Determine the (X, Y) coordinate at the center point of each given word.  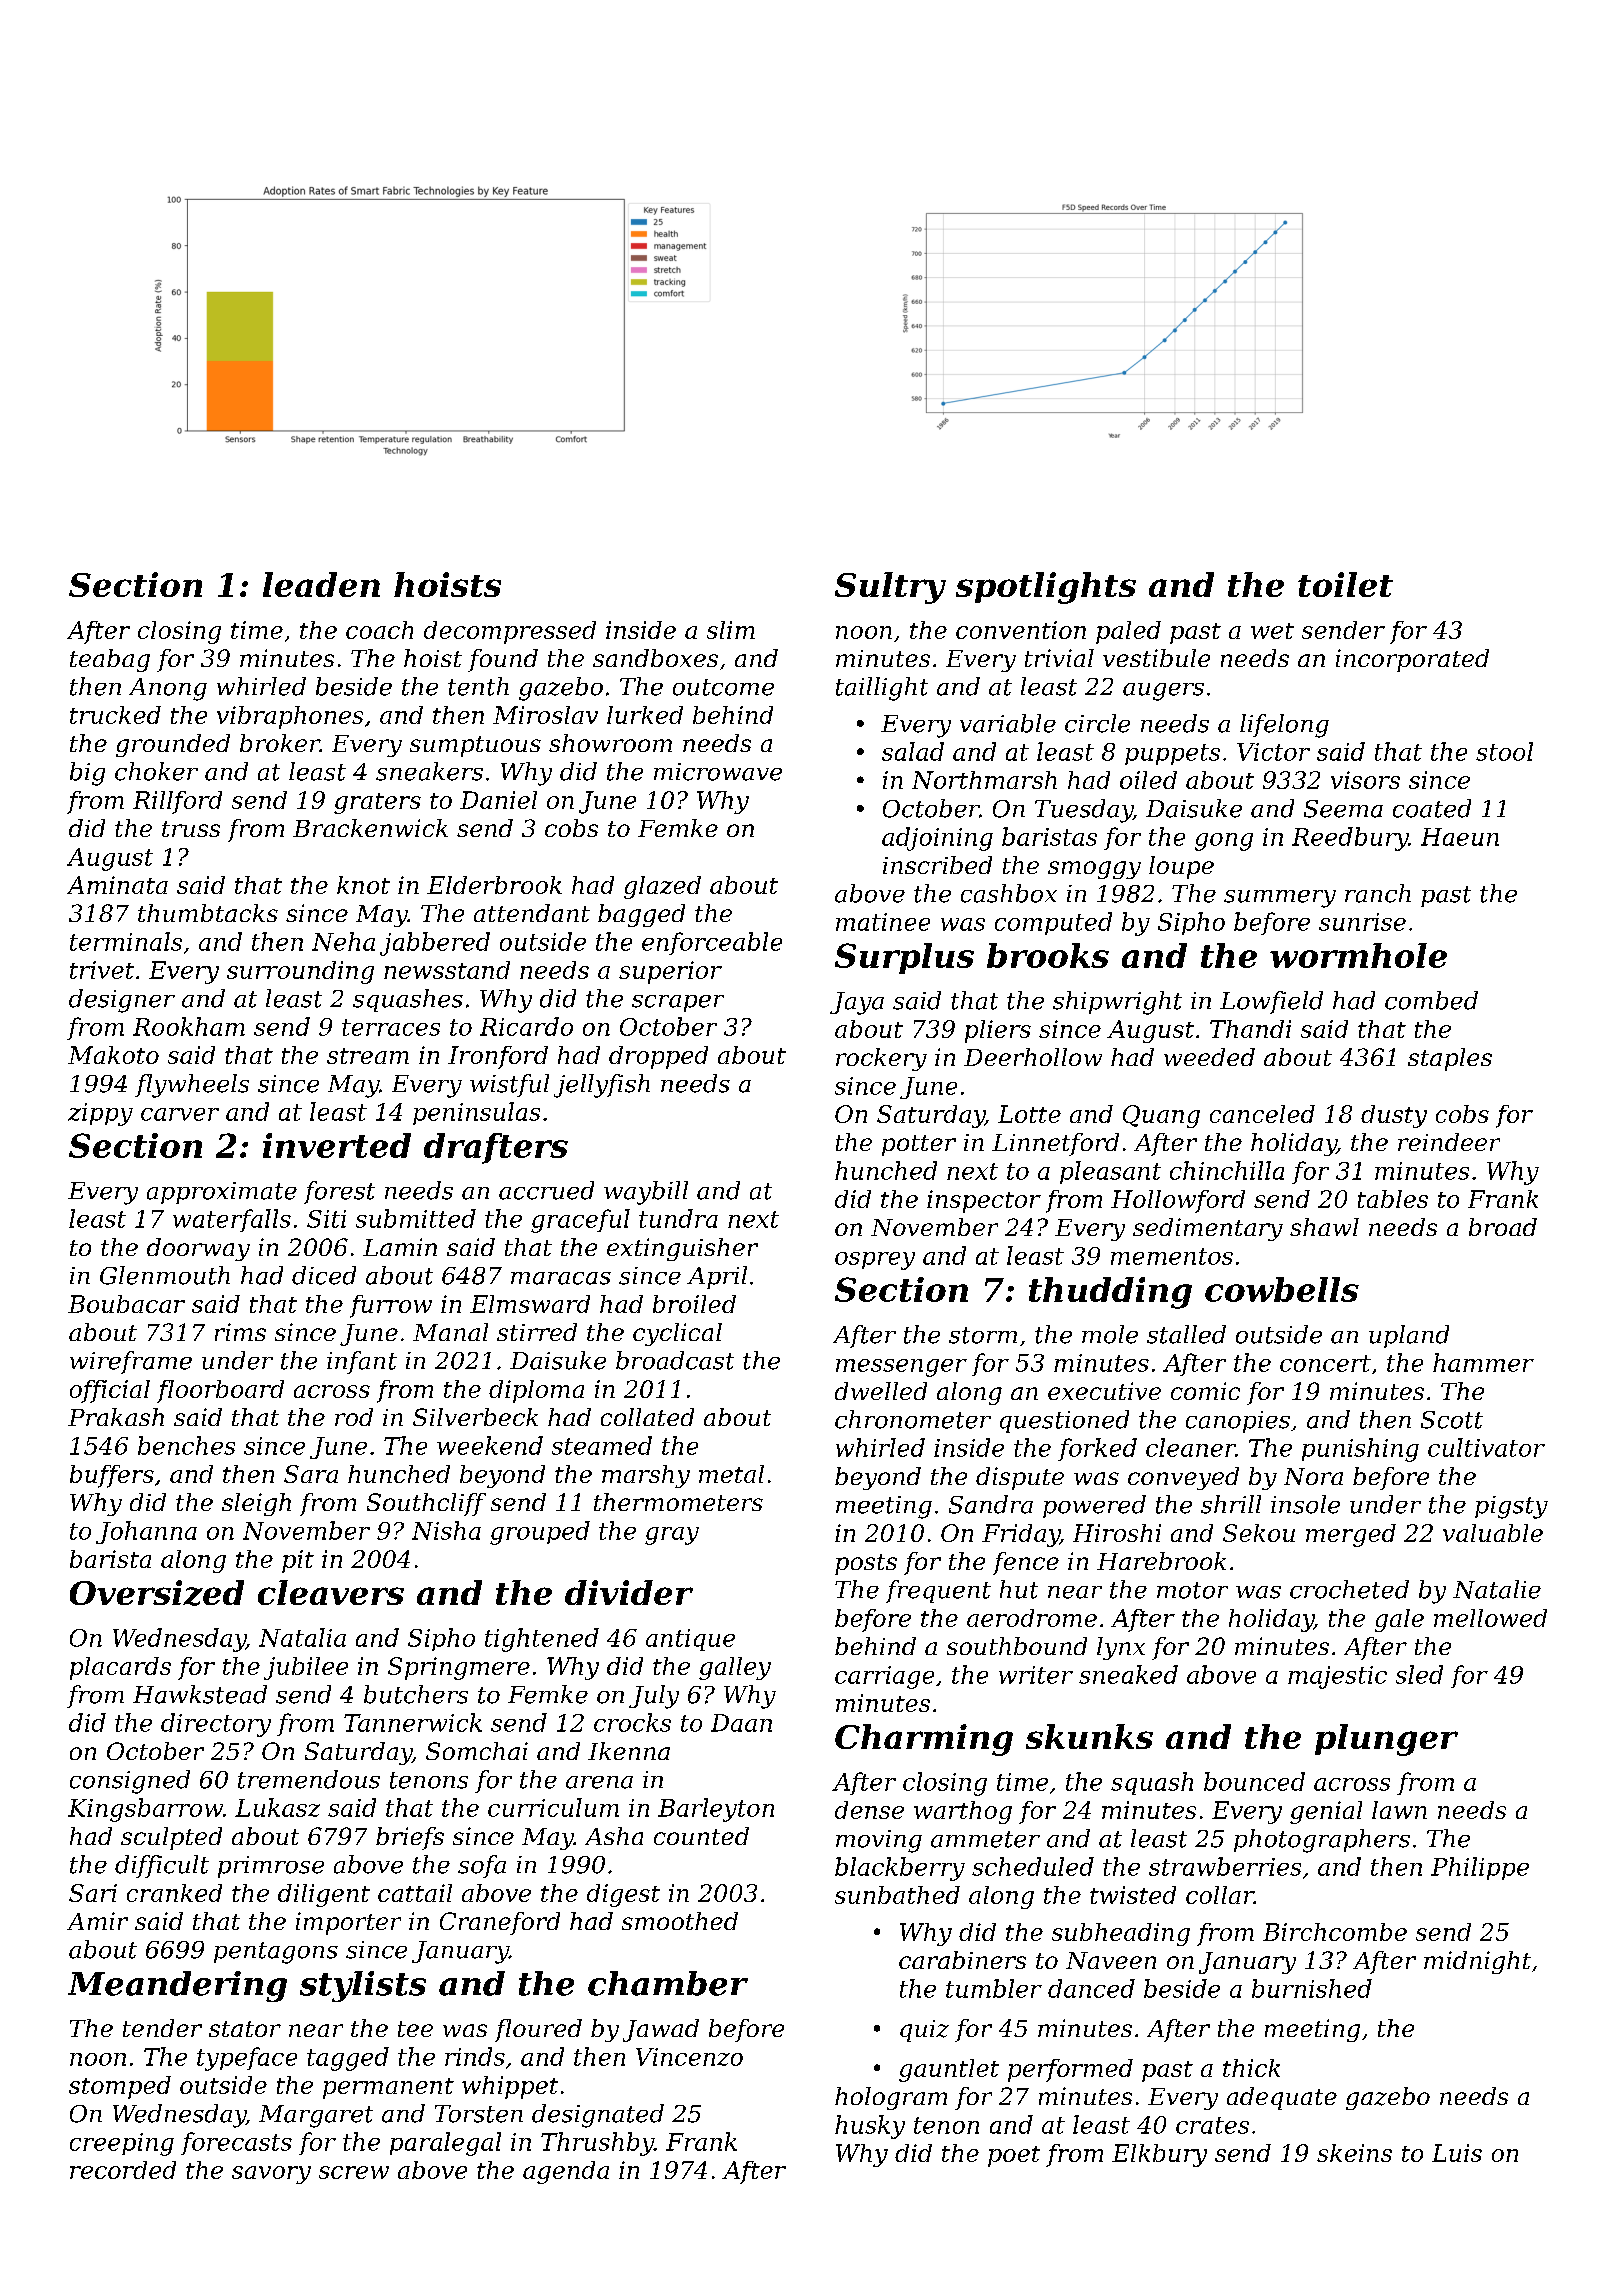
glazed (662, 887)
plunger (1386, 1740)
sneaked (1128, 1674)
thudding (1110, 1293)
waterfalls (232, 1220)
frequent (938, 1591)
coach (379, 630)
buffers (112, 1476)
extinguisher (682, 1249)
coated (1432, 808)
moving (879, 1841)
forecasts (236, 2143)
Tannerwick (413, 1722)
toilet (1345, 584)
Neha (343, 941)
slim (731, 630)
